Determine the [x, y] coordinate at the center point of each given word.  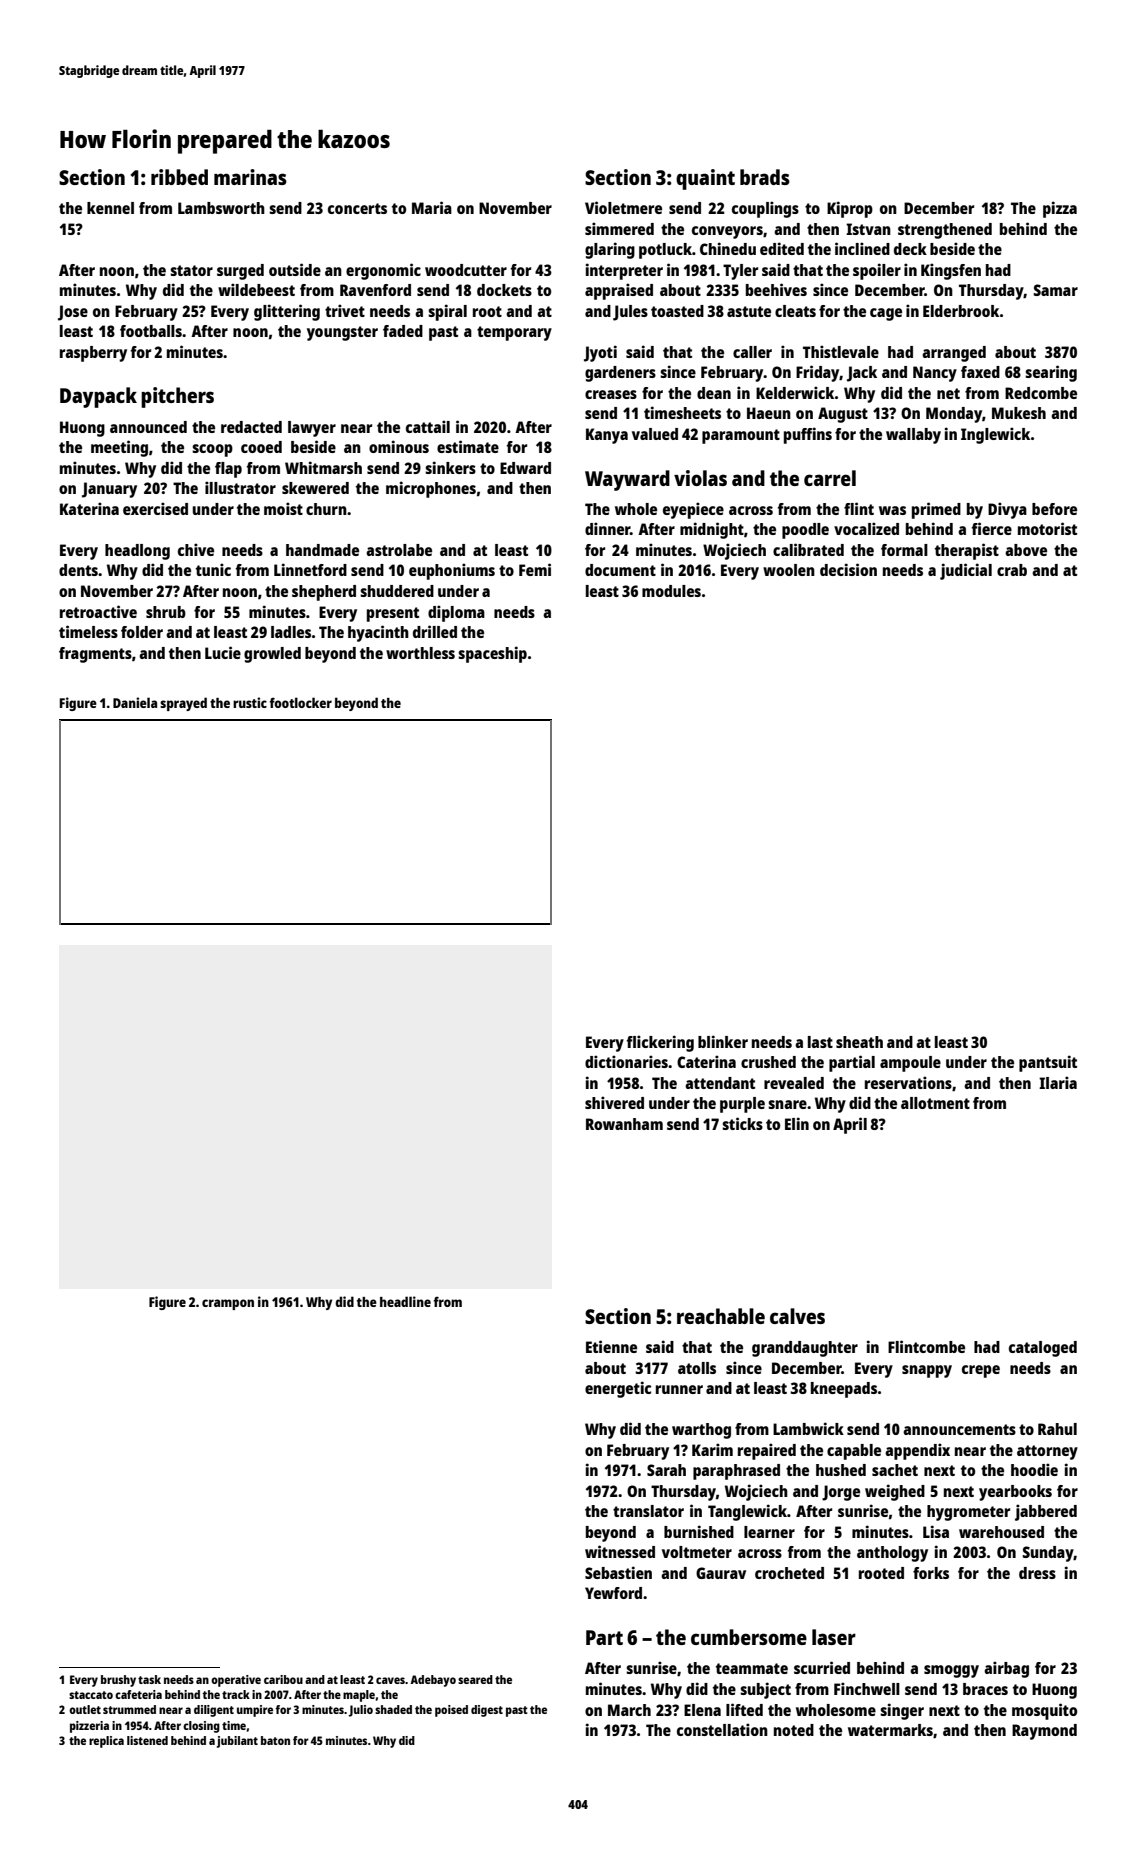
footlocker [301, 702]
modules [671, 591]
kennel [110, 208]
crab [1012, 570]
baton [275, 1740]
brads [765, 177]
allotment [935, 1103]
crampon [228, 1304]
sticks [742, 1123]
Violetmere [623, 207]
